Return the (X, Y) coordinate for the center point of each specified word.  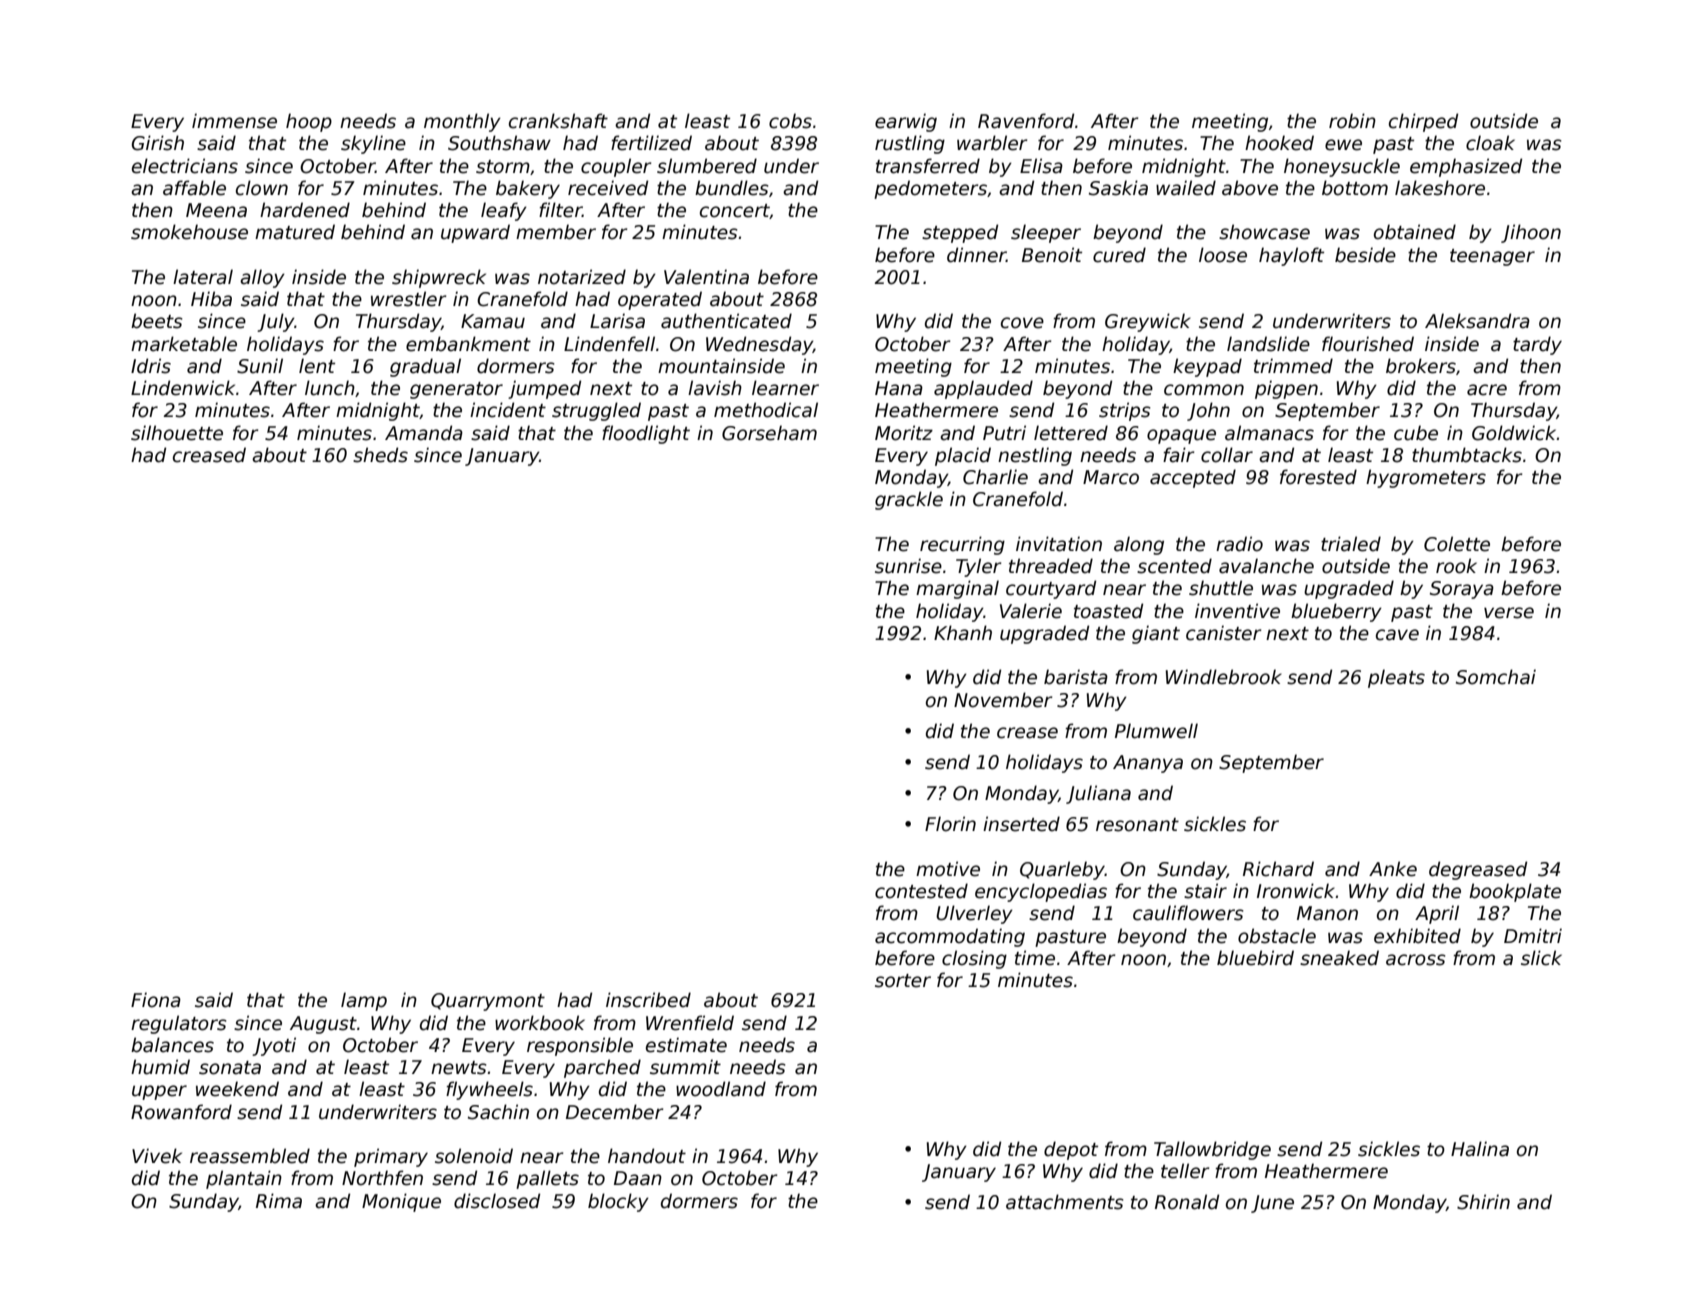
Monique (401, 1202)
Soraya (1462, 590)
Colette (1457, 544)
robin (1352, 121)
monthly (462, 122)
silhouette (177, 433)
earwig (906, 122)
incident (508, 410)
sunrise (908, 566)
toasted (1108, 611)
